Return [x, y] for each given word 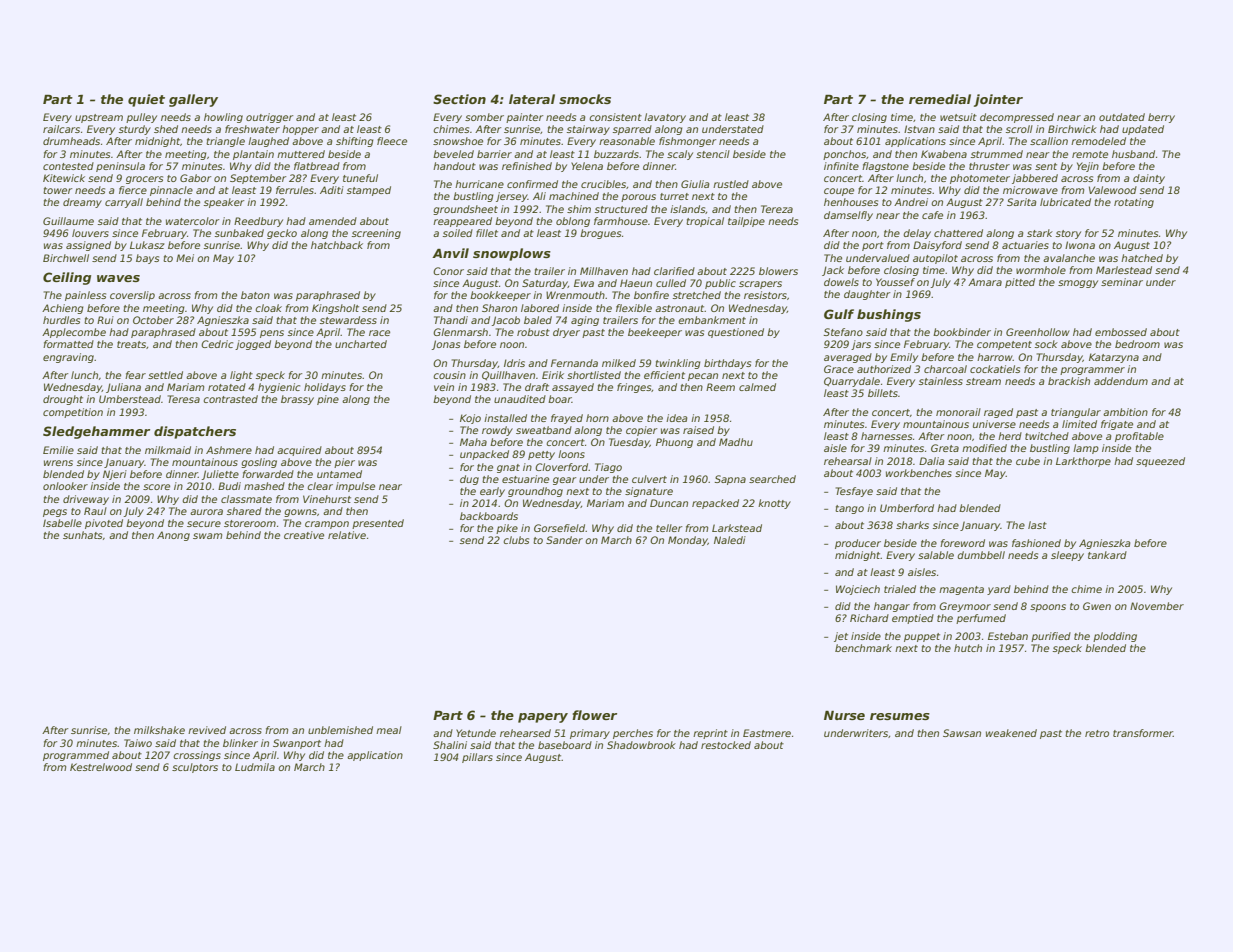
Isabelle [62, 523]
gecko [282, 234]
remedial [940, 99]
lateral [532, 99]
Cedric [217, 344]
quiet [146, 100]
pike [507, 529]
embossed [1121, 332]
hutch [968, 648]
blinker [240, 743]
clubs [516, 540]
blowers [778, 271]
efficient [664, 375]
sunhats [82, 535]
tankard [1107, 555]
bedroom [1137, 344]
